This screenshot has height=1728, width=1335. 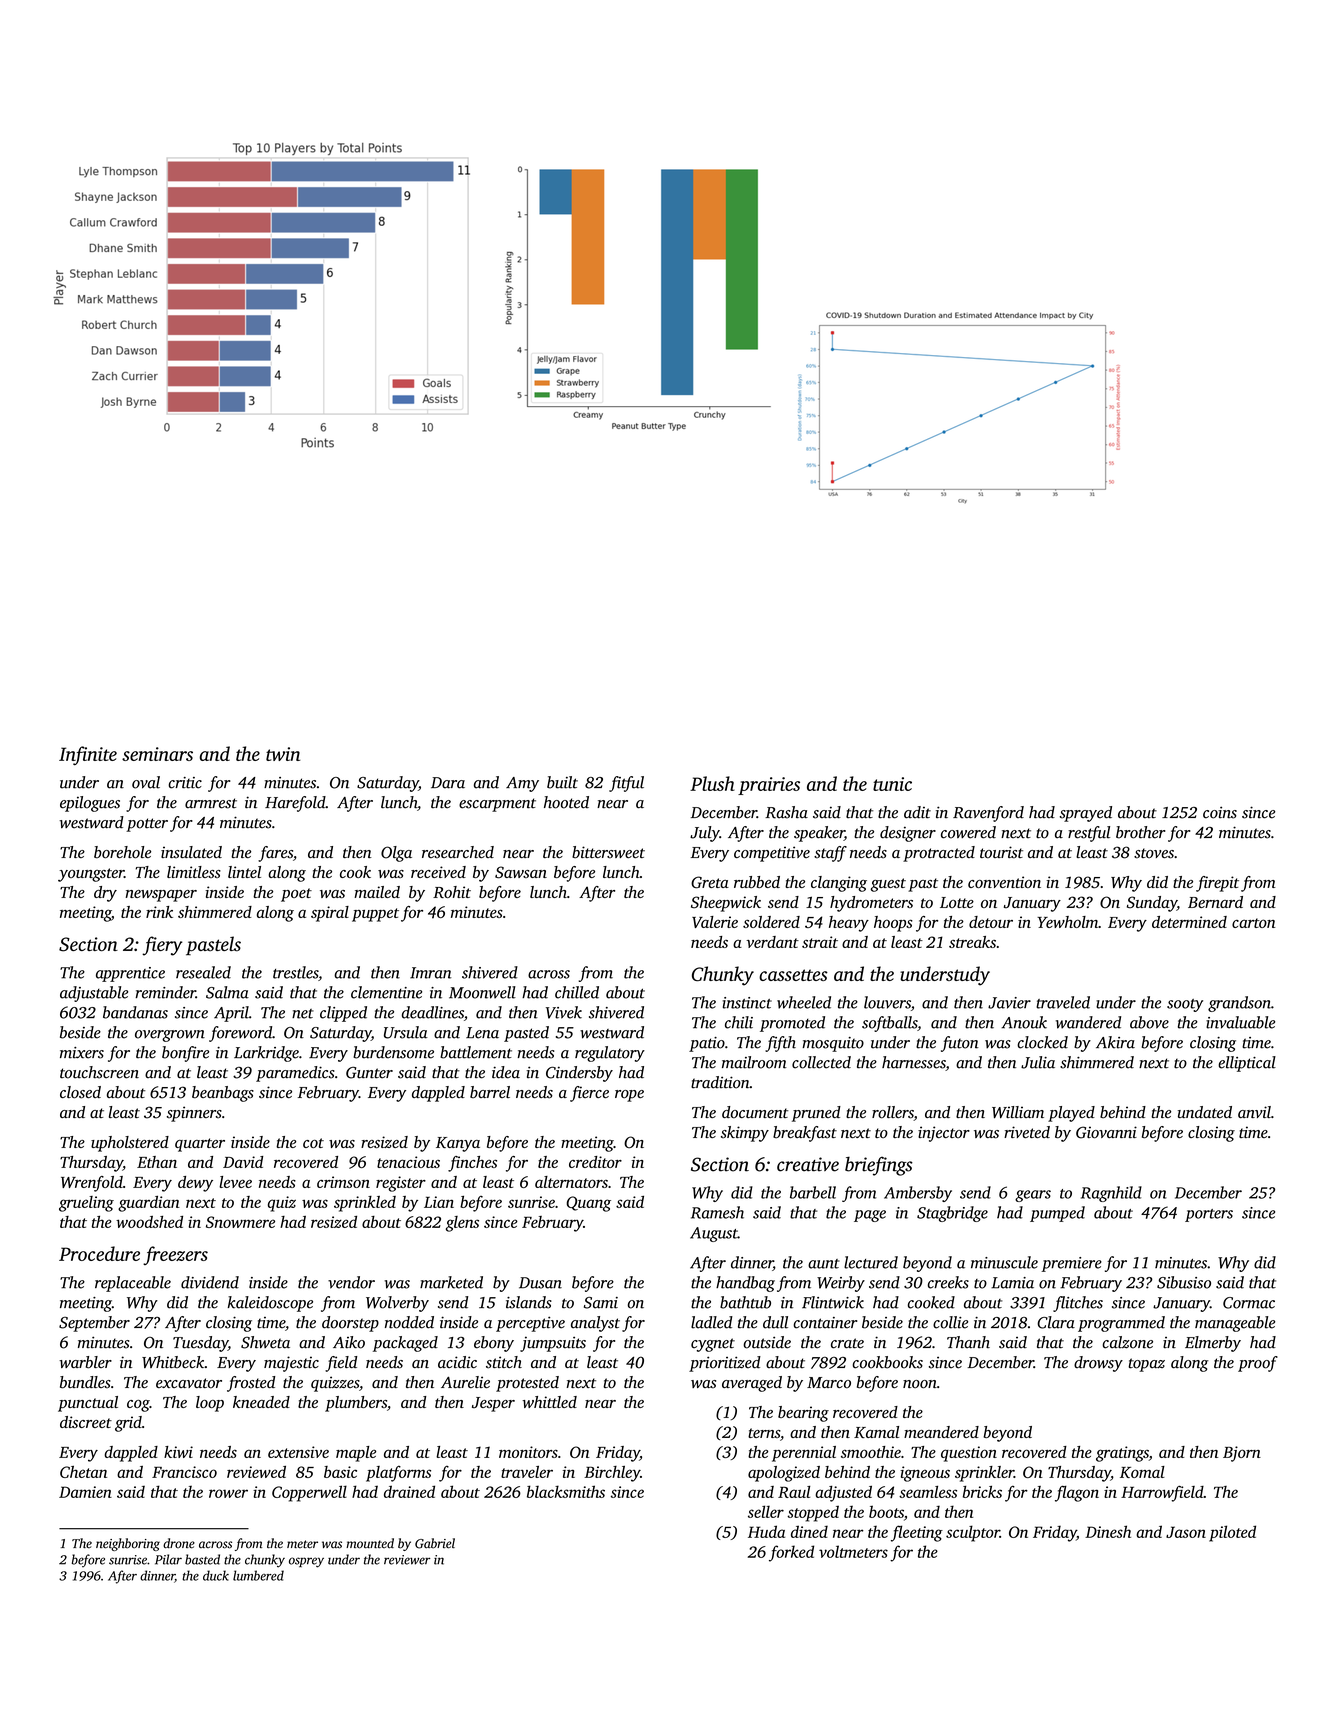 What do you see at coordinates (839, 884) in the screenshot?
I see `clanging` at bounding box center [839, 884].
